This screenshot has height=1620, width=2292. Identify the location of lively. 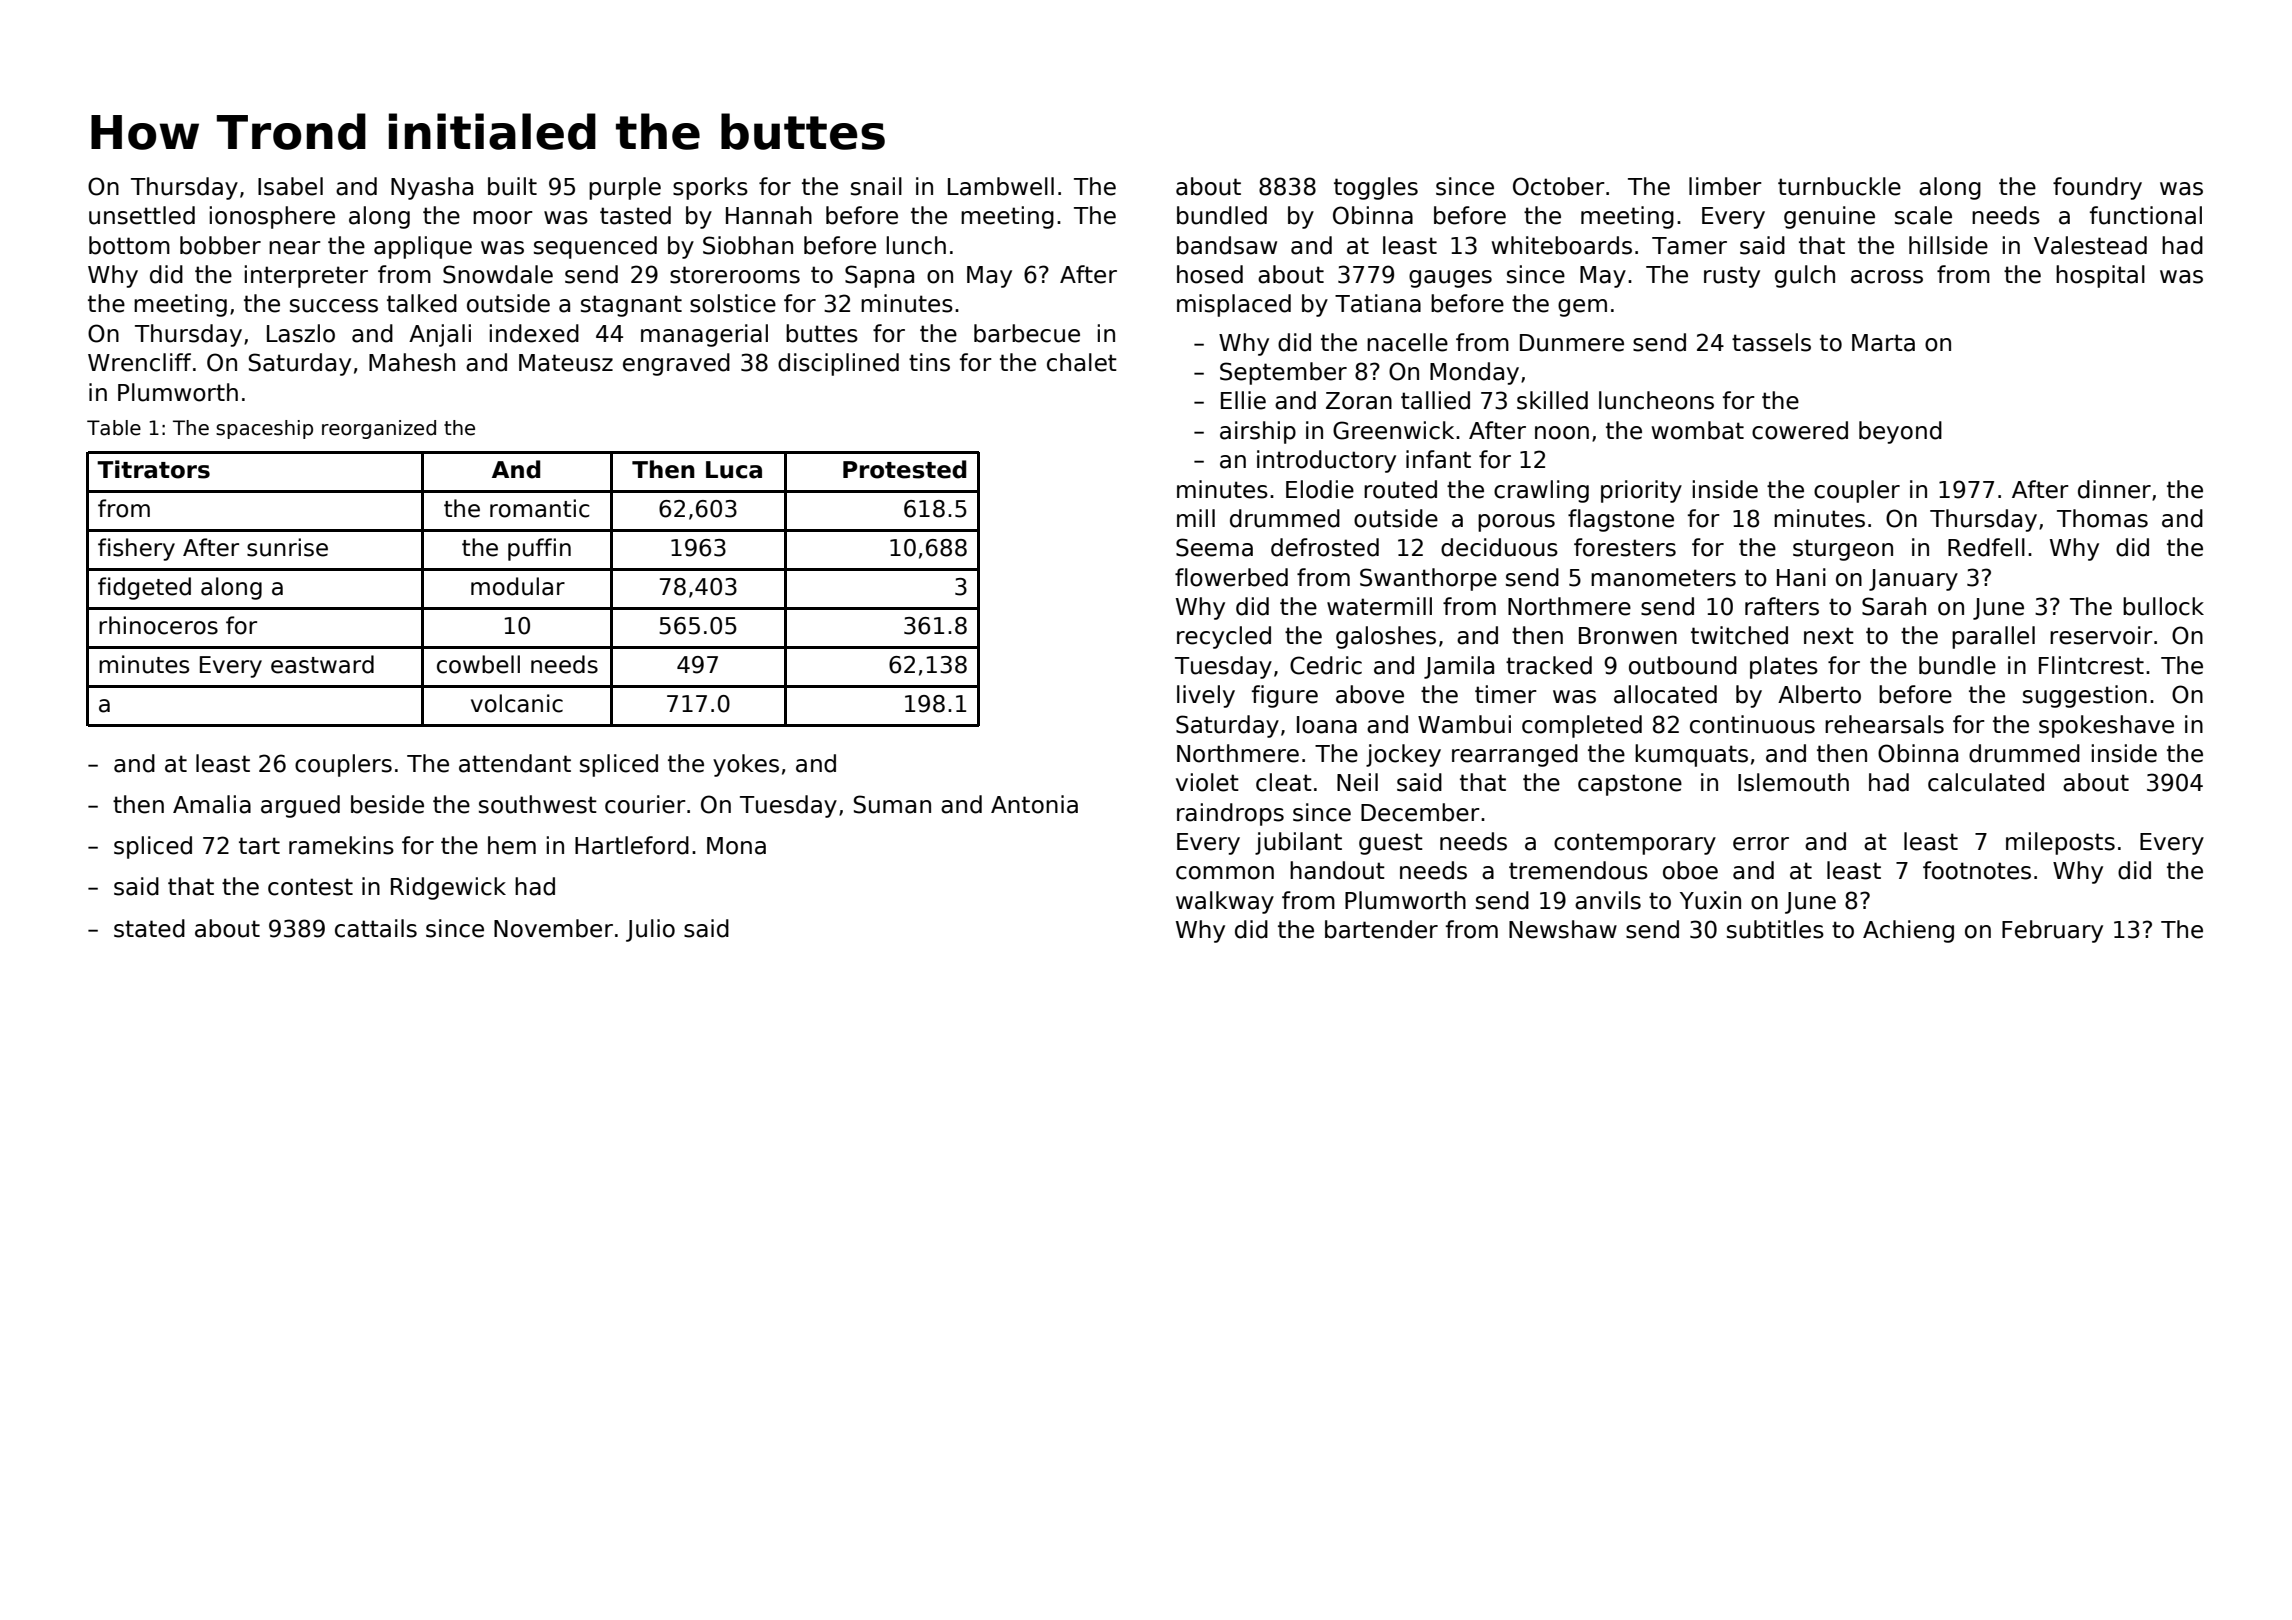
(1206, 696).
